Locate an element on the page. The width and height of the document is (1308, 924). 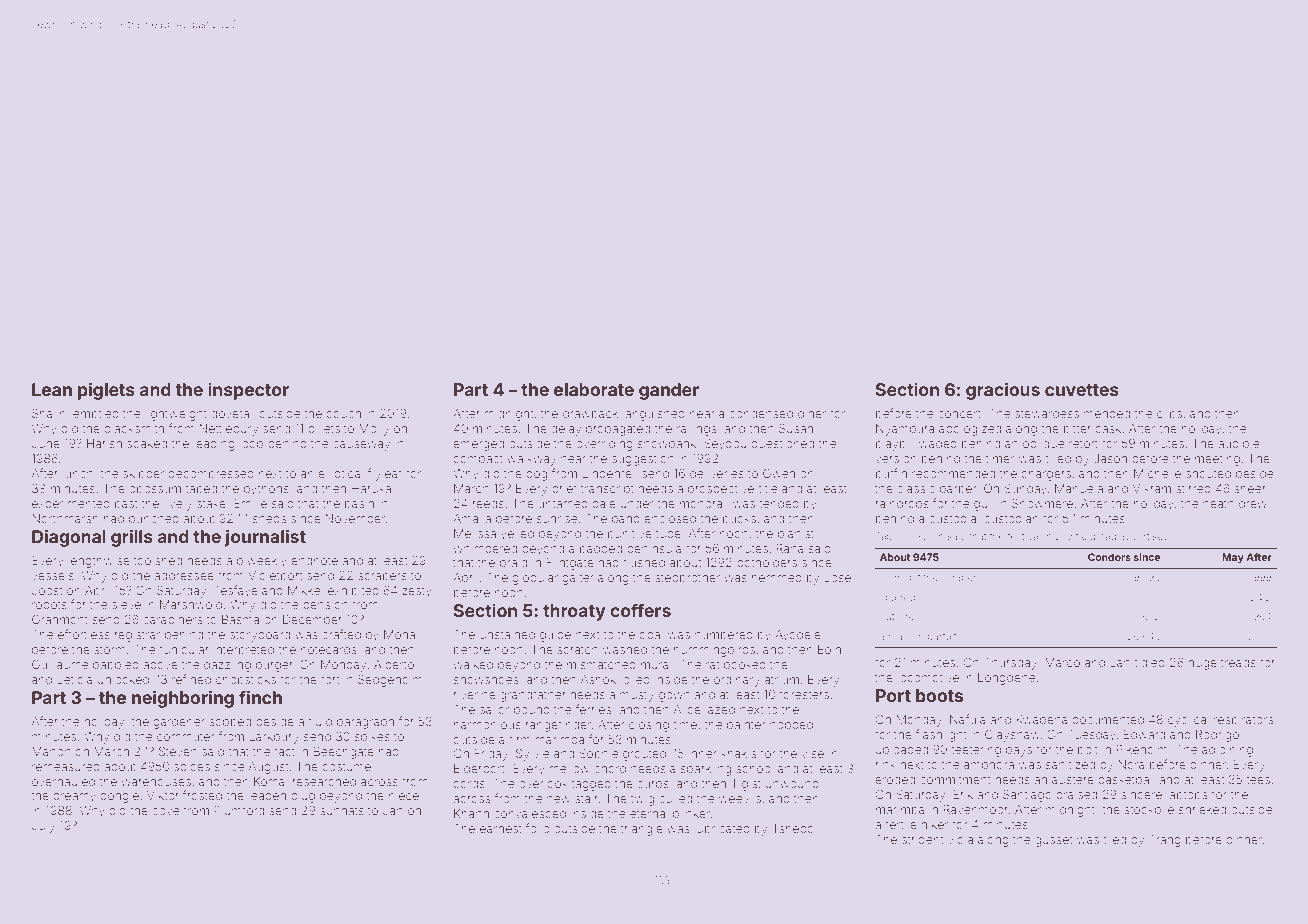
closing is located at coordinates (649, 726).
